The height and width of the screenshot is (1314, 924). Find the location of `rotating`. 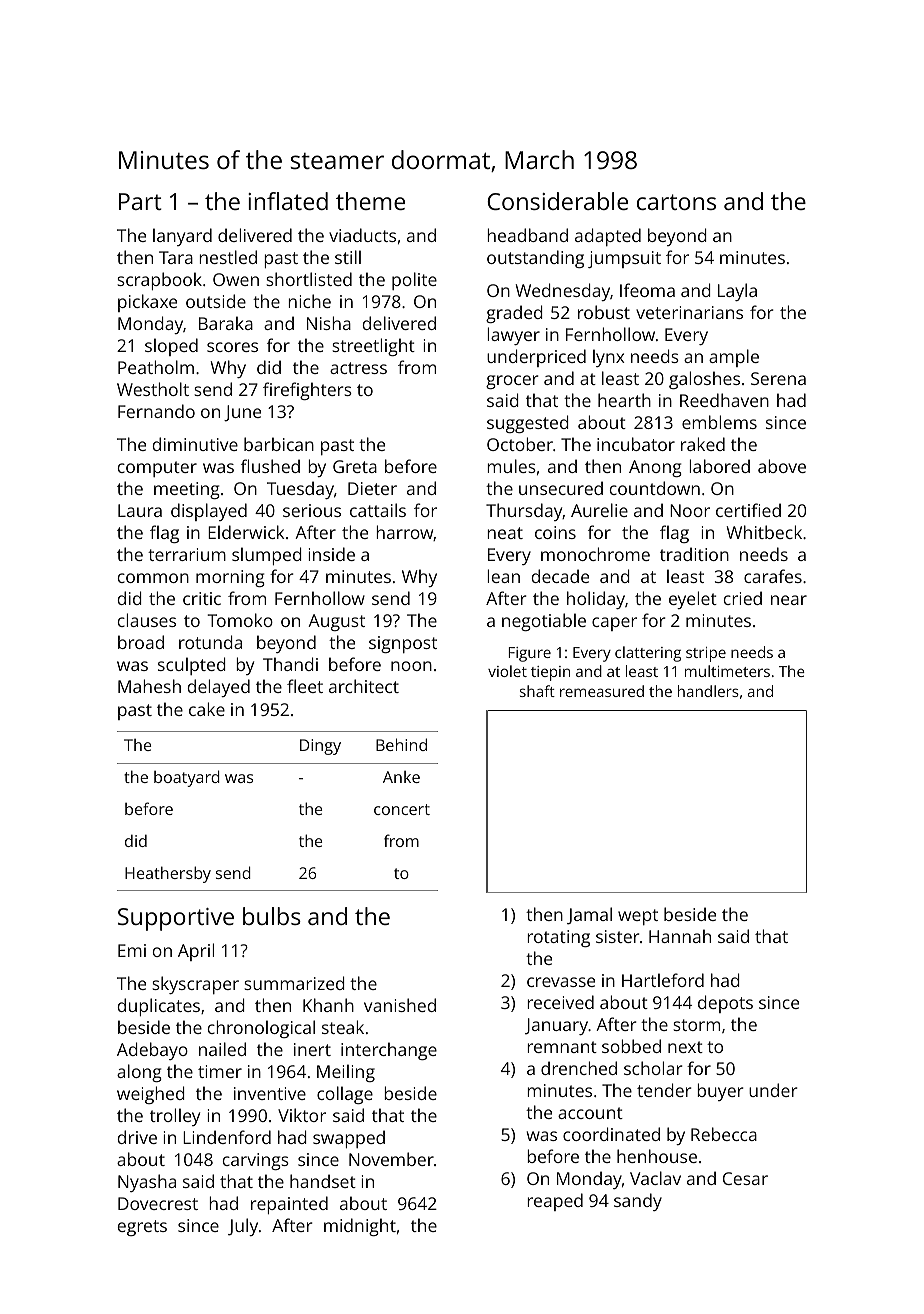

rotating is located at coordinates (558, 938).
